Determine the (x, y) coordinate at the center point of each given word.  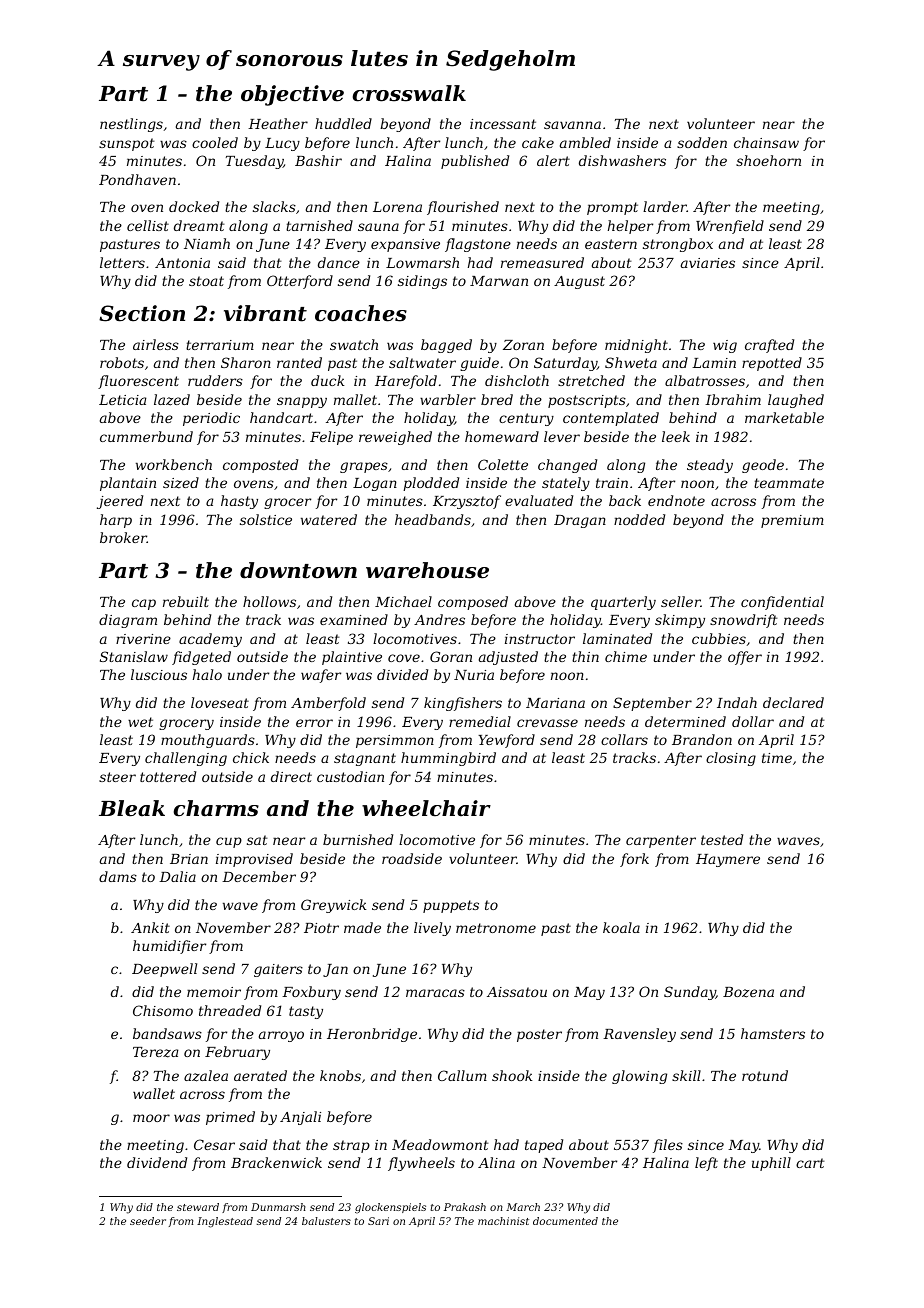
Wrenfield (730, 227)
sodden (702, 142)
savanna (572, 125)
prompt (612, 208)
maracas (435, 993)
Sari (378, 1221)
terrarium (220, 345)
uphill (771, 1164)
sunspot (127, 144)
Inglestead (225, 1222)
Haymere (728, 860)
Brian (189, 859)
